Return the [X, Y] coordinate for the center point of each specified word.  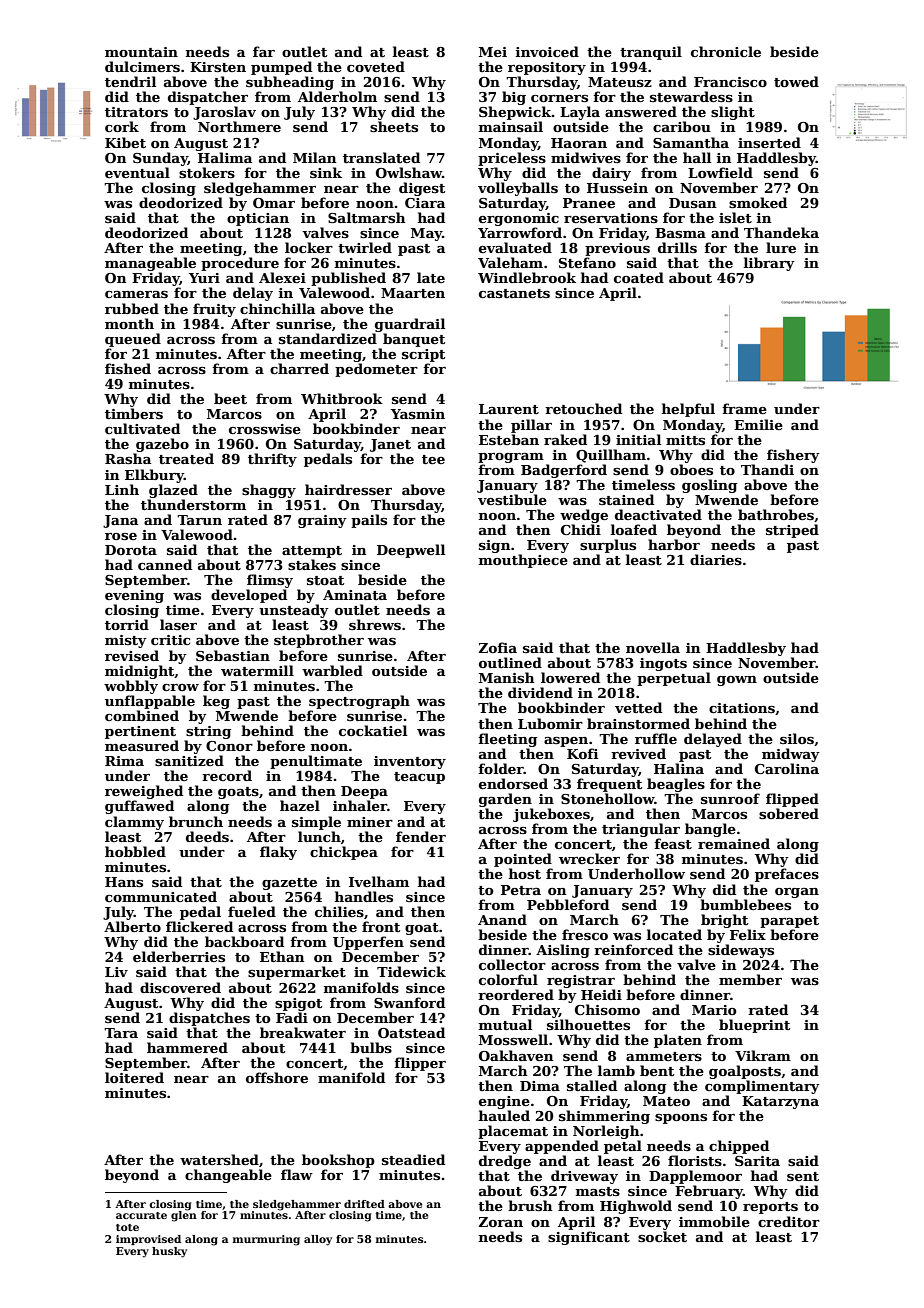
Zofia [497, 647]
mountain [141, 52]
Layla [580, 113]
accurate [141, 1215]
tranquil [651, 53]
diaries [716, 559]
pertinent [140, 732]
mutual [505, 1024]
